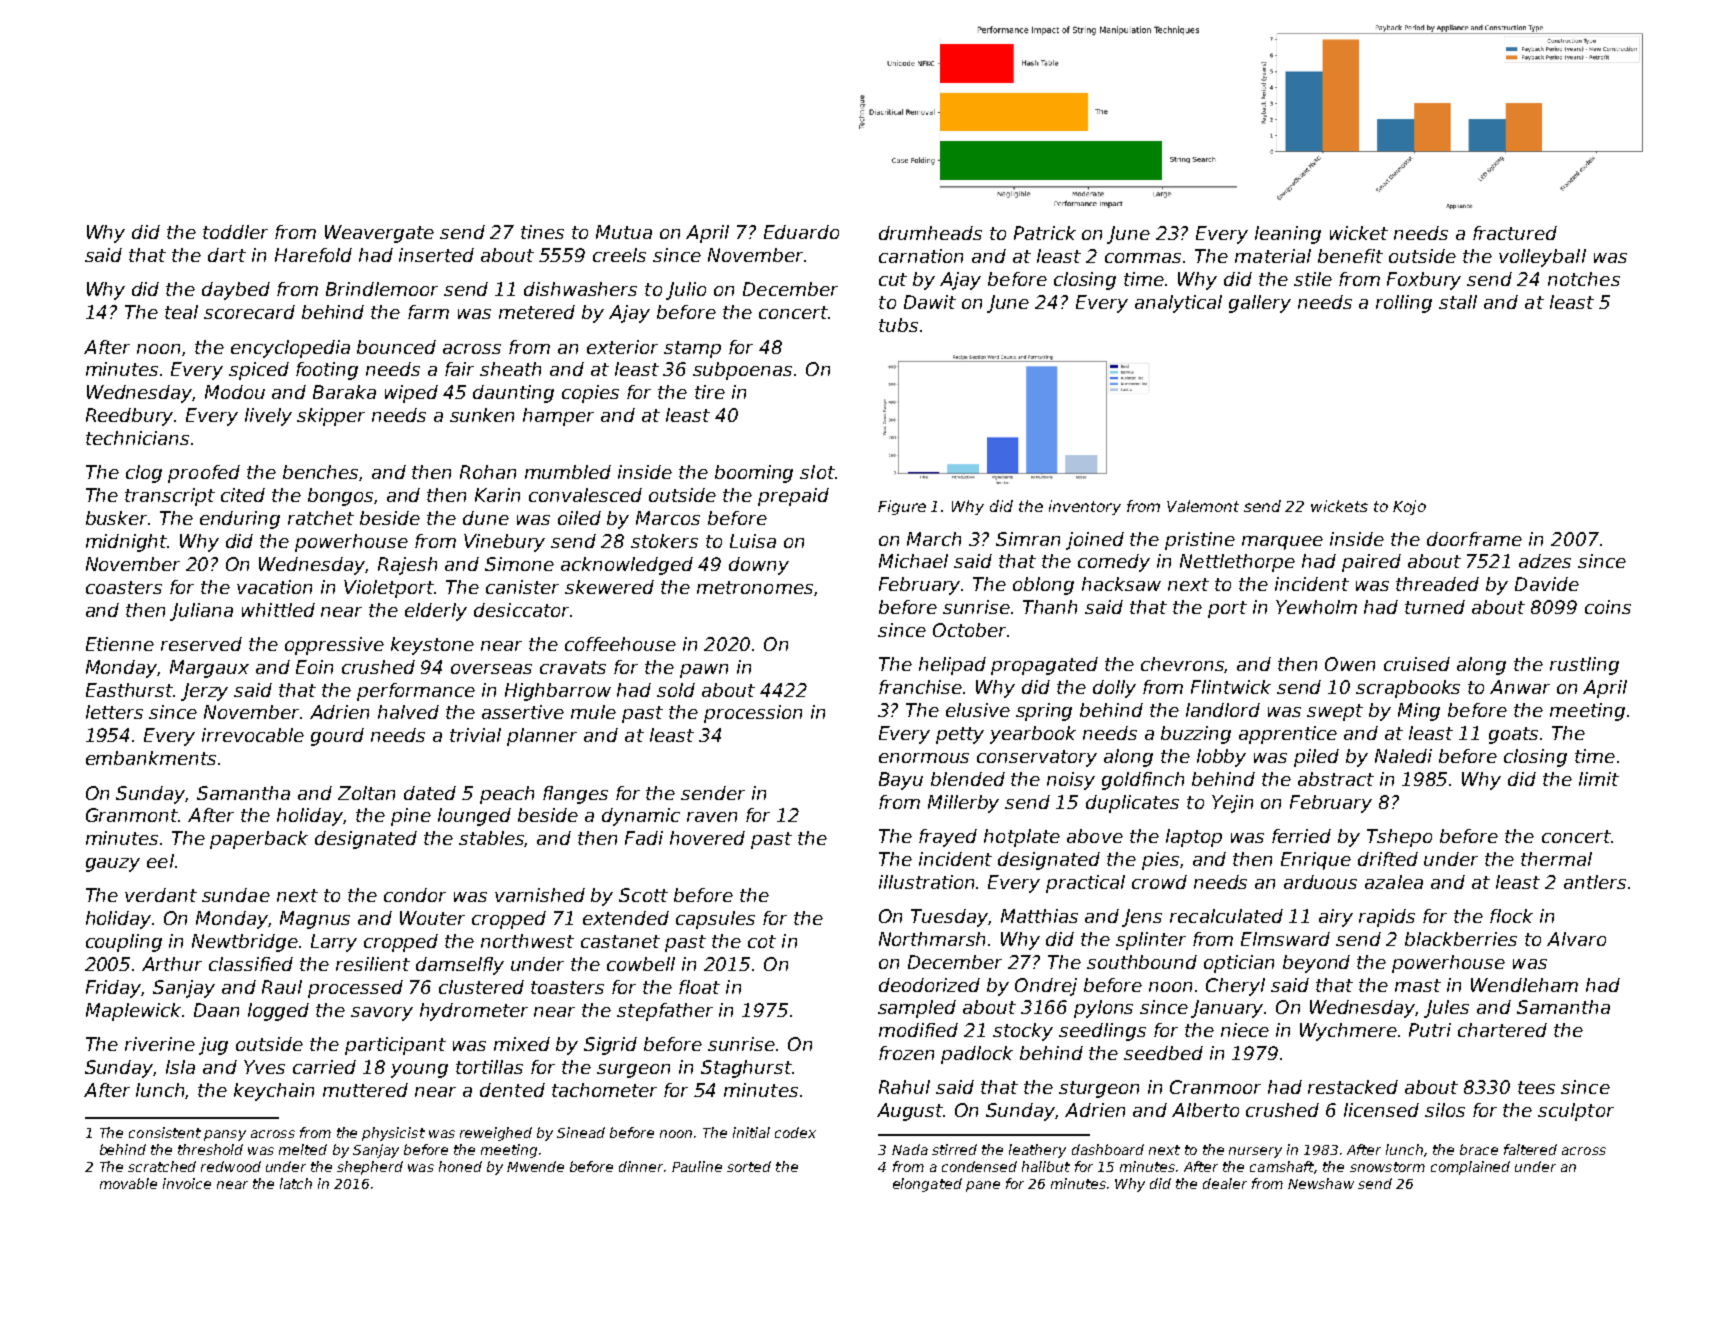 The width and height of the screenshot is (1719, 1328). I want to click on Daan, so click(216, 1010).
